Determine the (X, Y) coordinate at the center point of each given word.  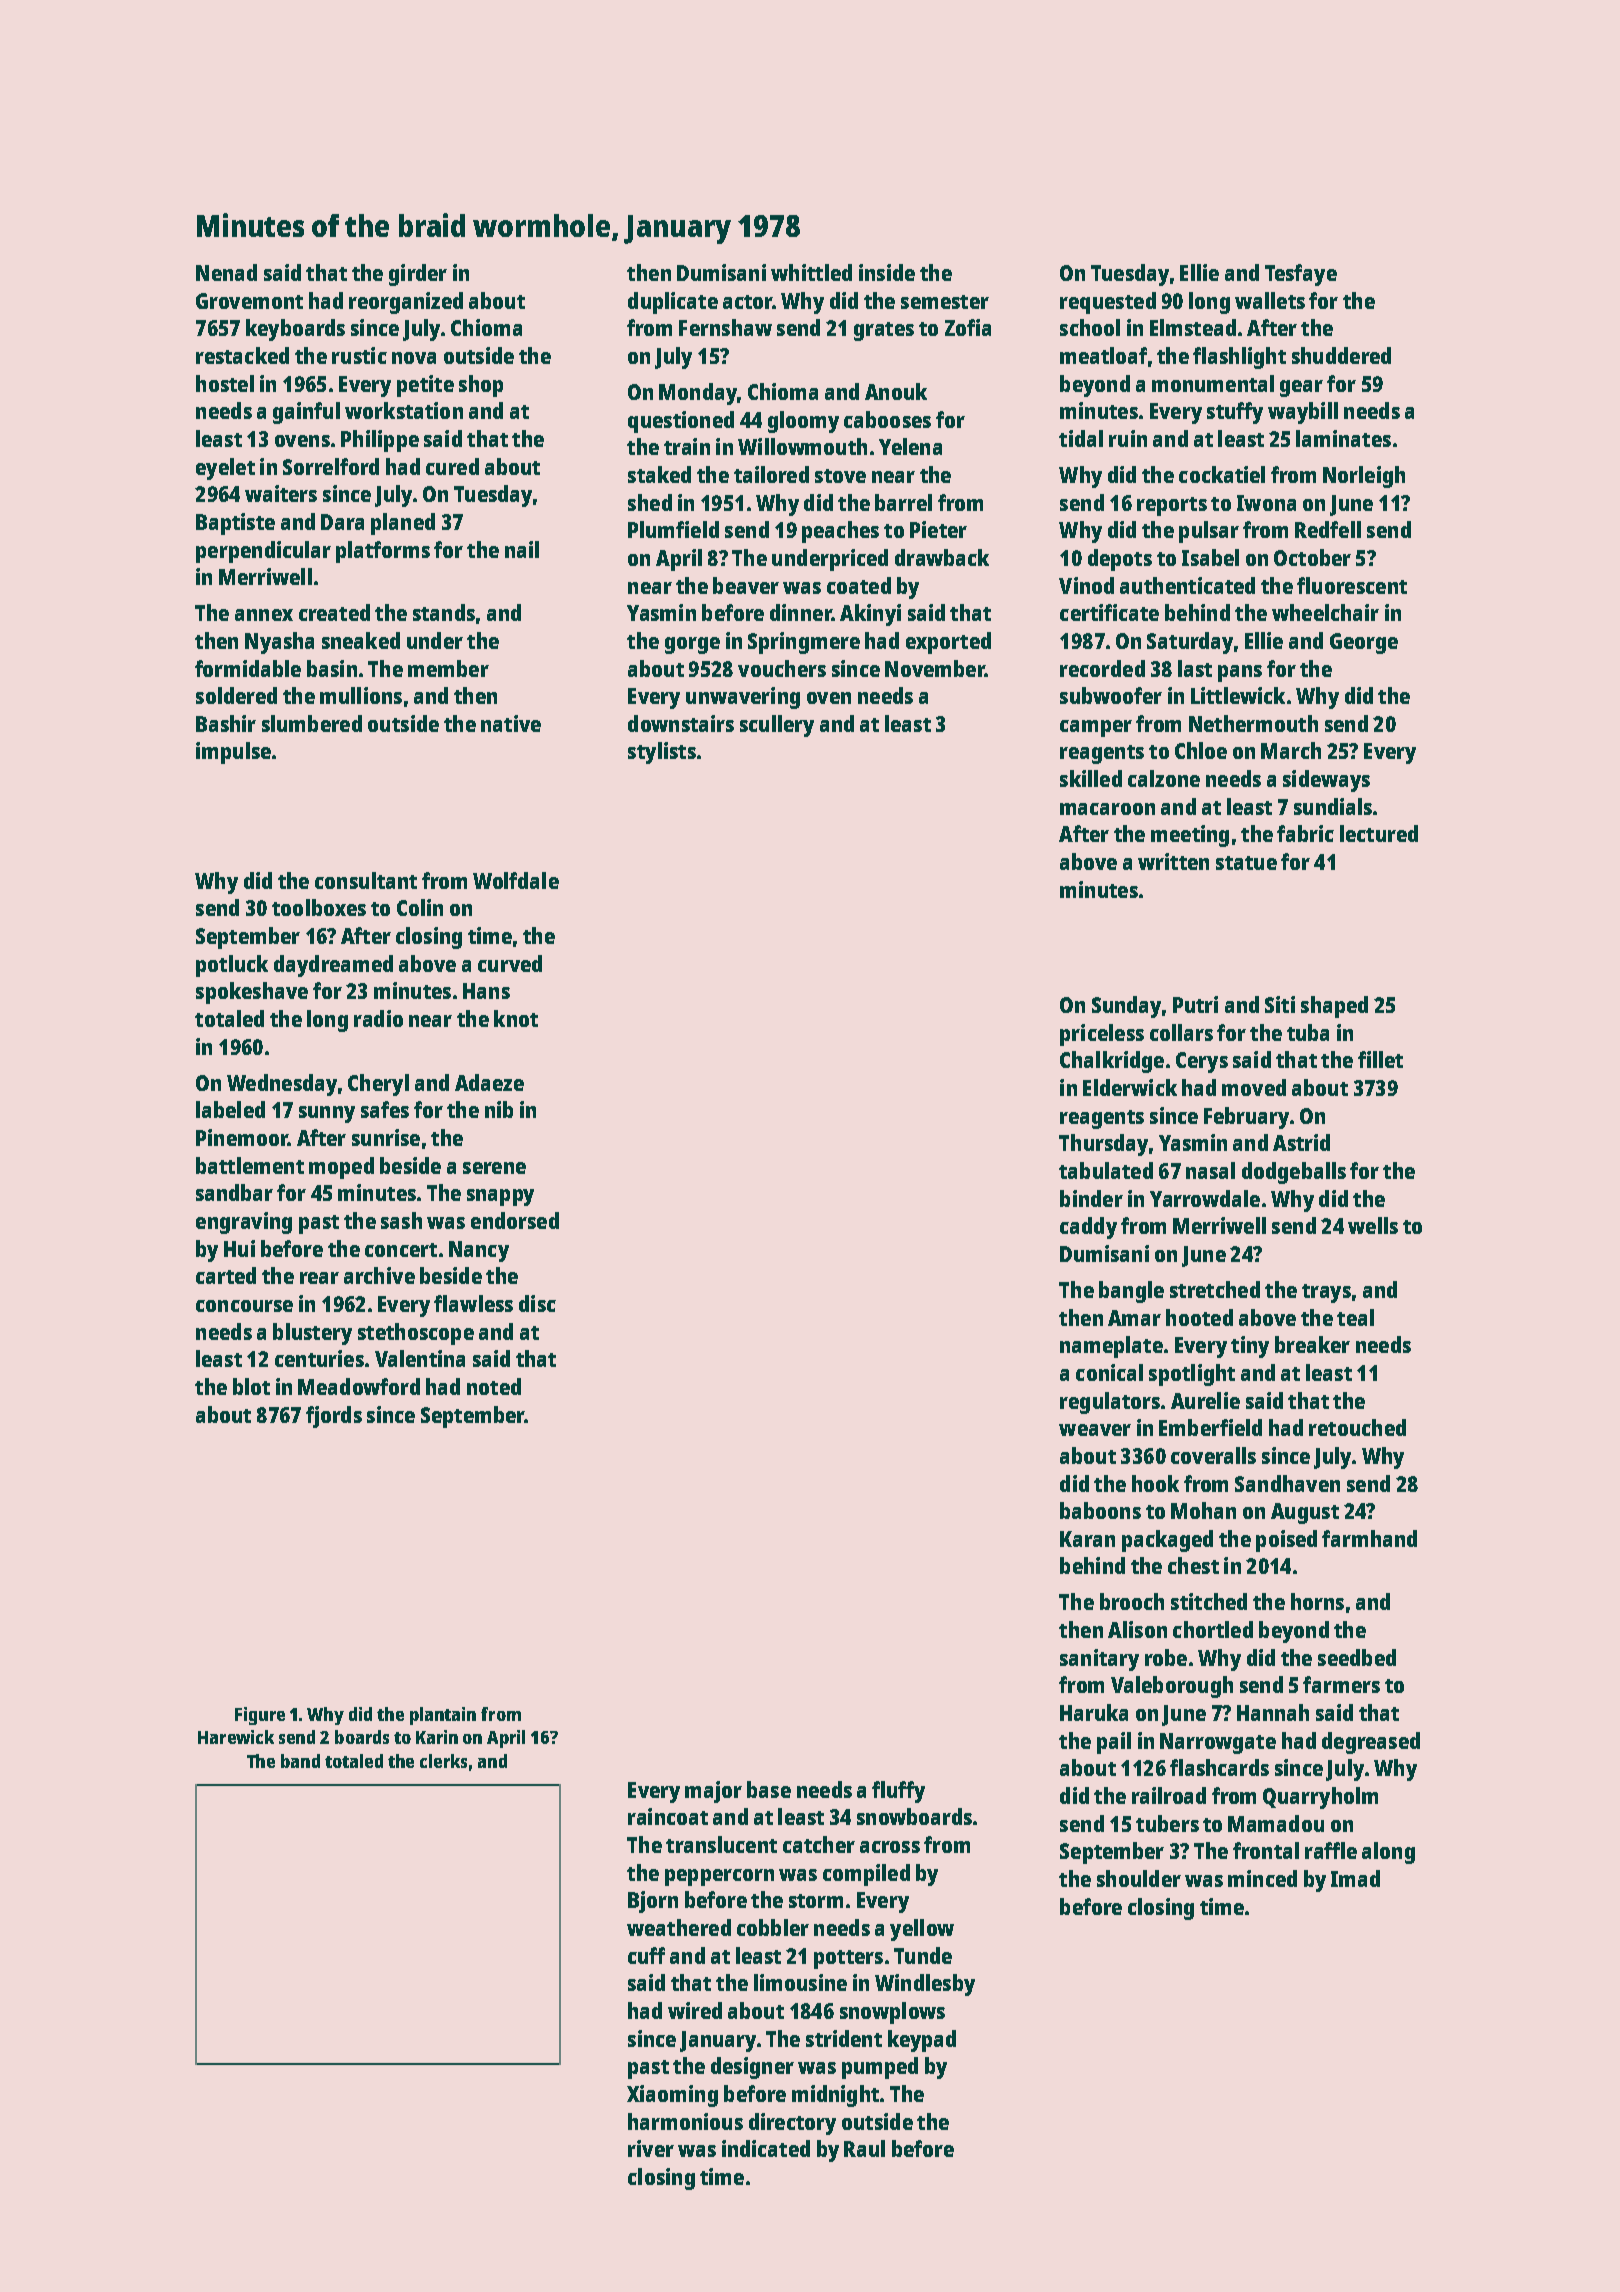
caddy (1088, 1228)
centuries (319, 1358)
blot (251, 1386)
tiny (1250, 1347)
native (511, 723)
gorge (692, 645)
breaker (1312, 1344)
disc (537, 1303)
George (1364, 643)
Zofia (968, 327)
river (651, 2148)
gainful (306, 413)
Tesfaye (1301, 275)
